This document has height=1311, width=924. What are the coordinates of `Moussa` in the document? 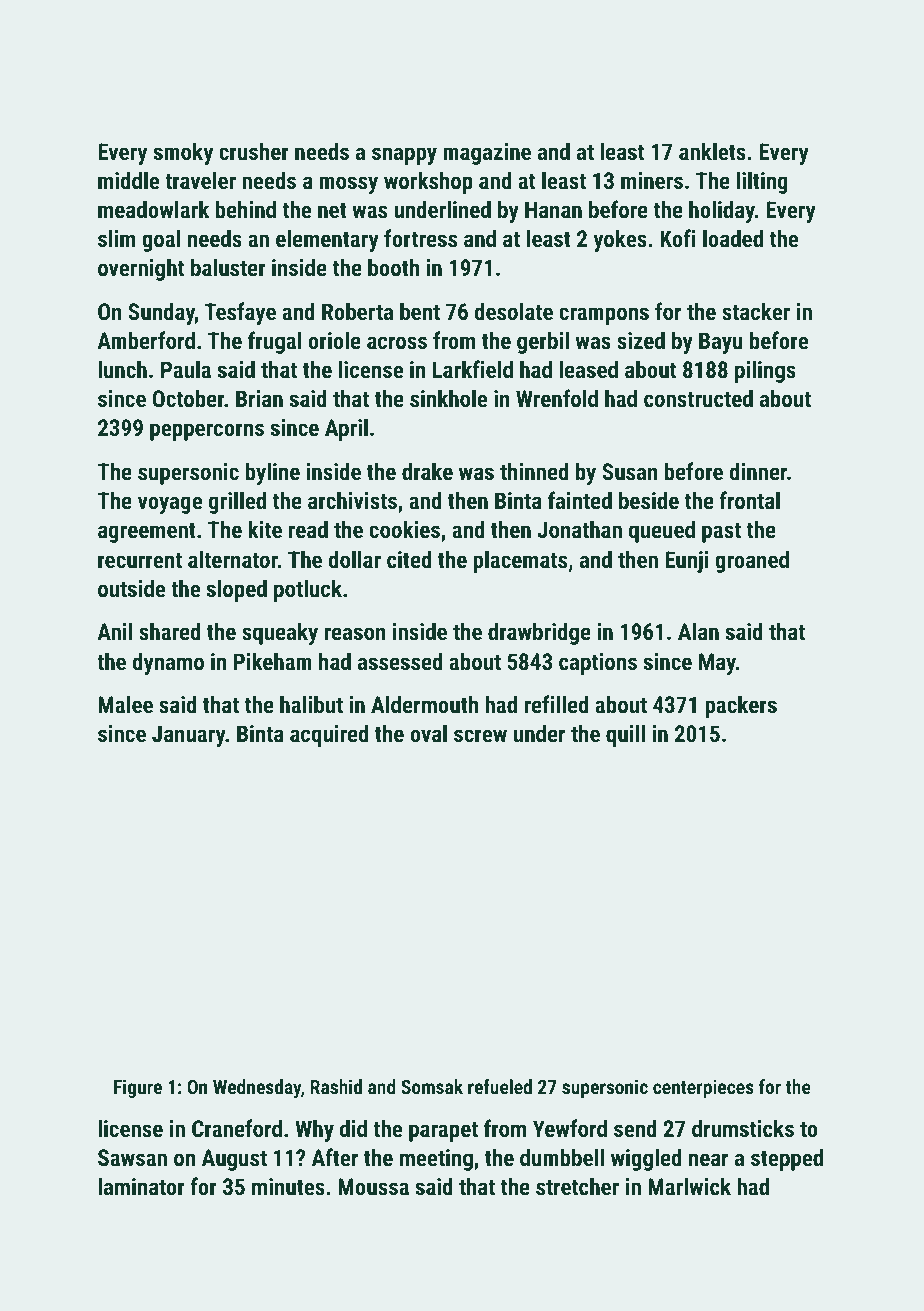 It's located at (373, 1186).
